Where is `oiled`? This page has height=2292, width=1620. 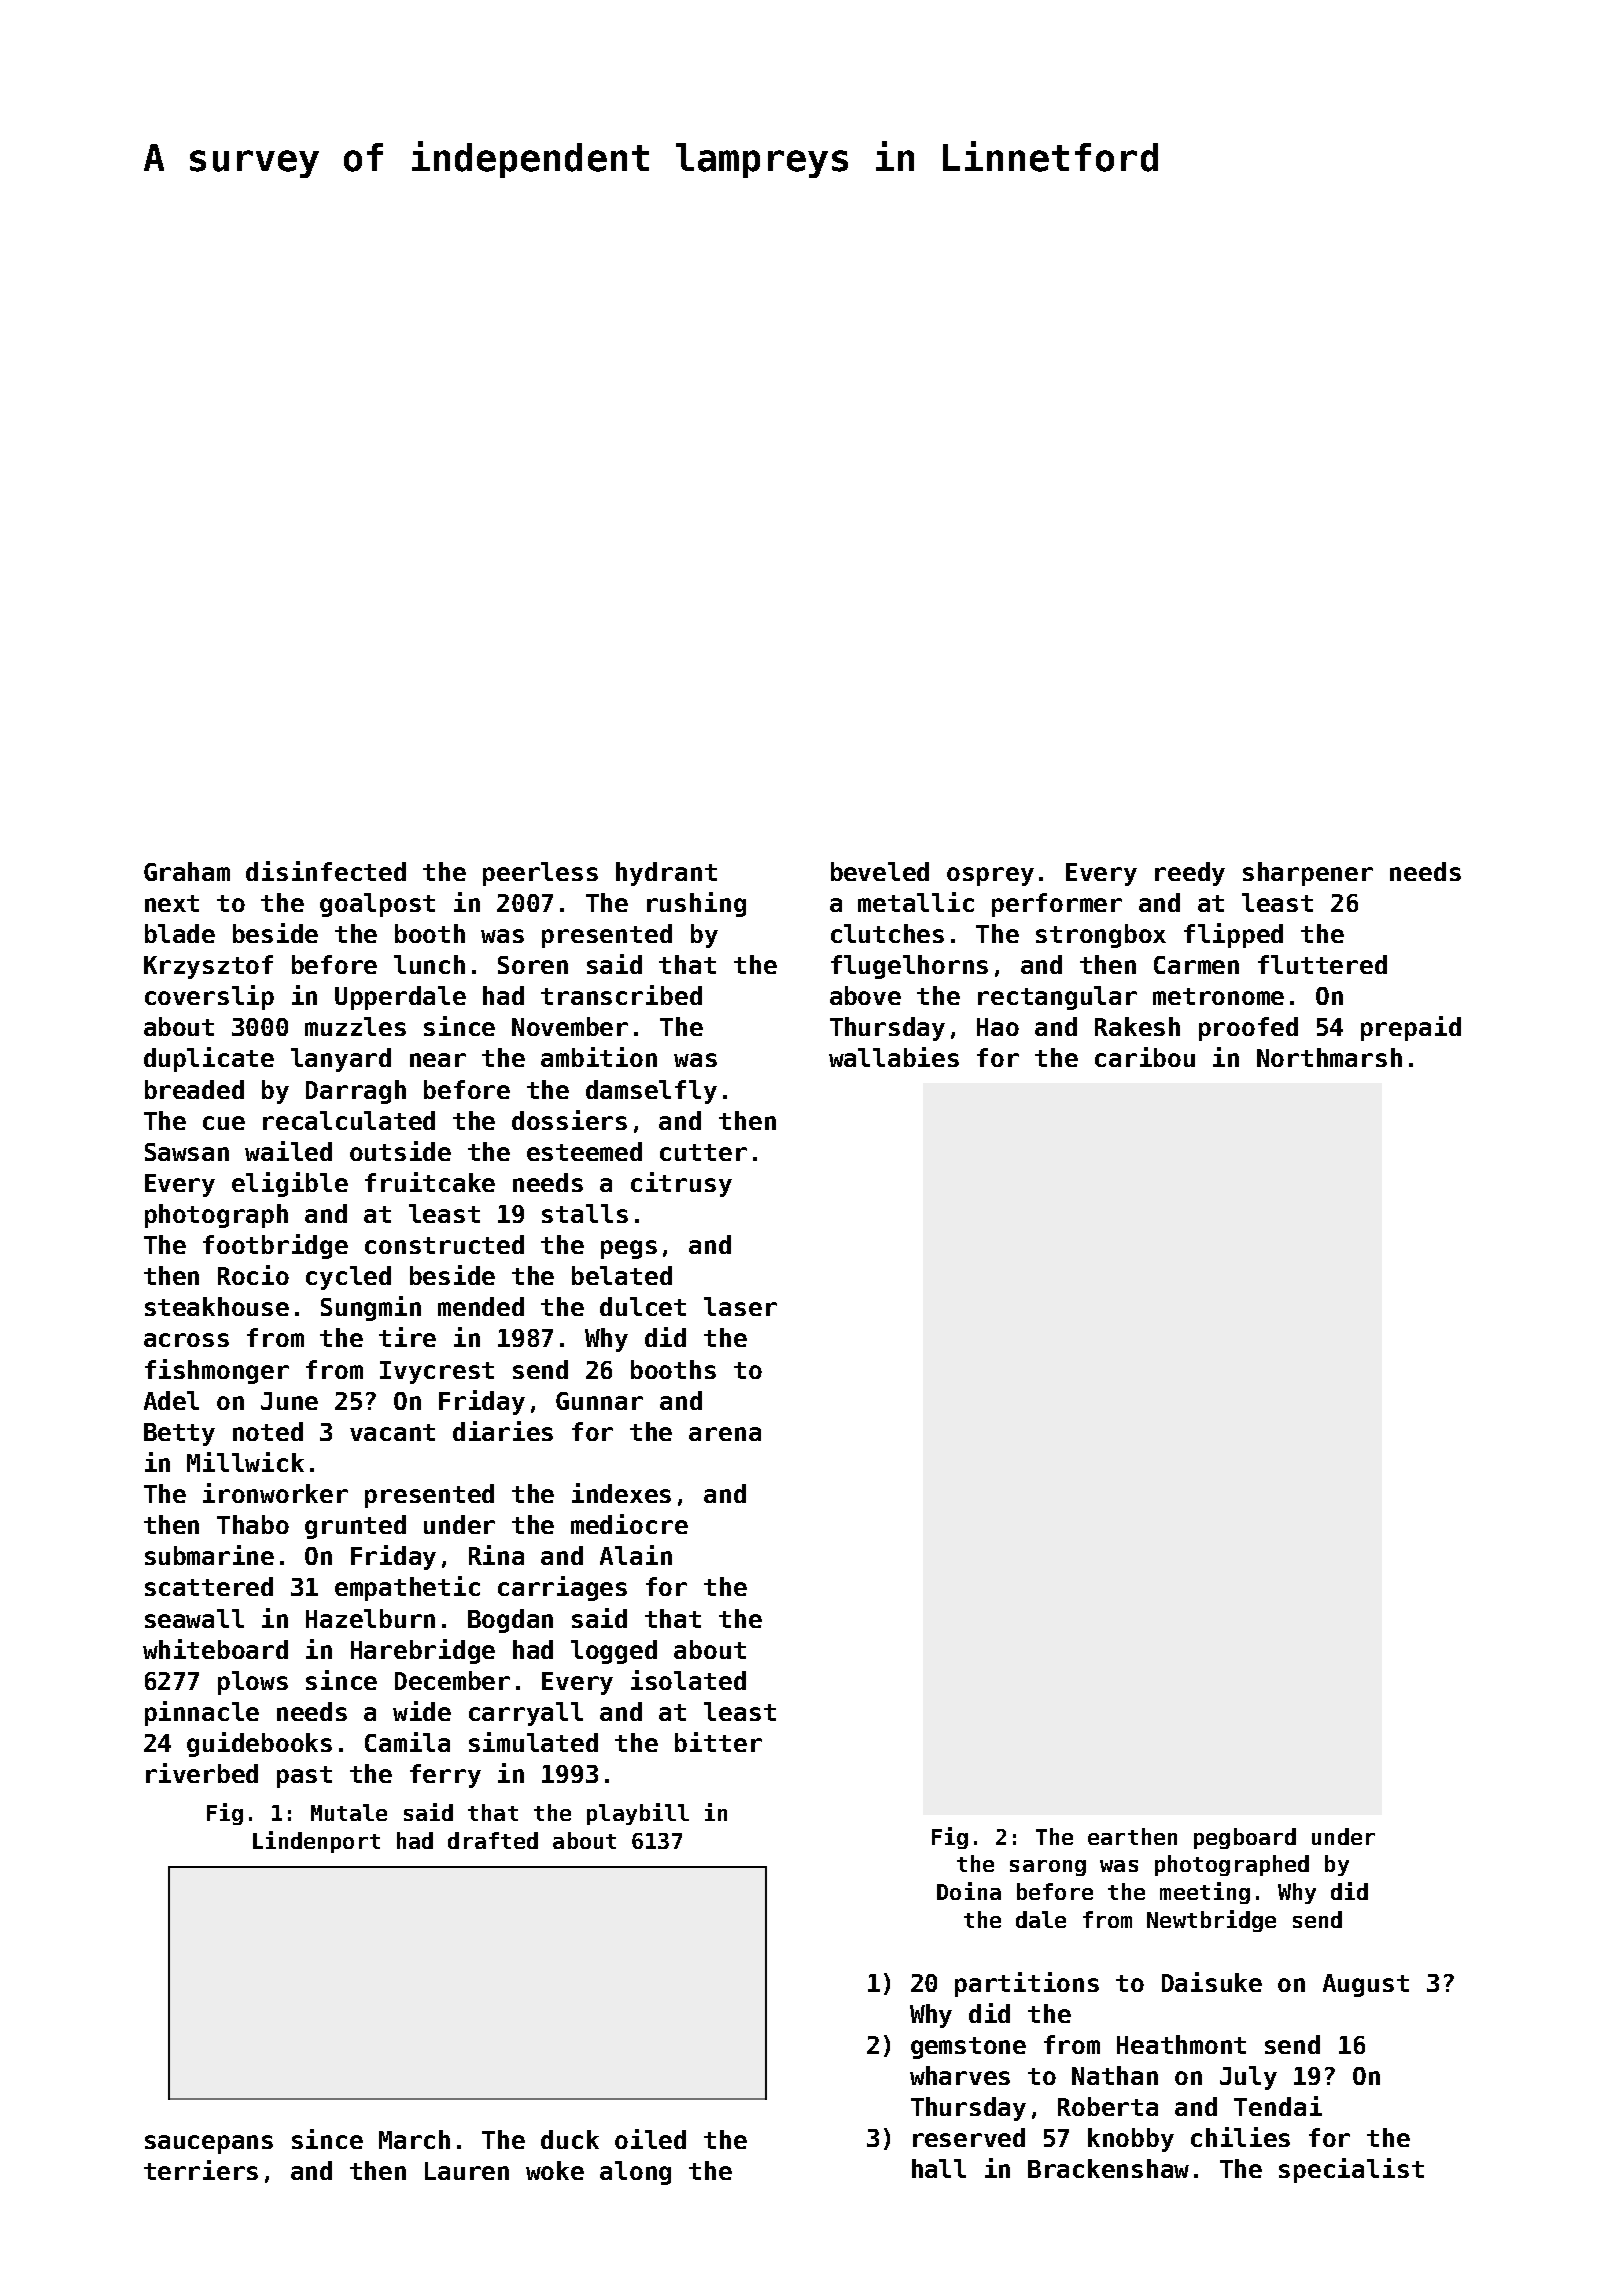 oiled is located at coordinates (650, 2139).
